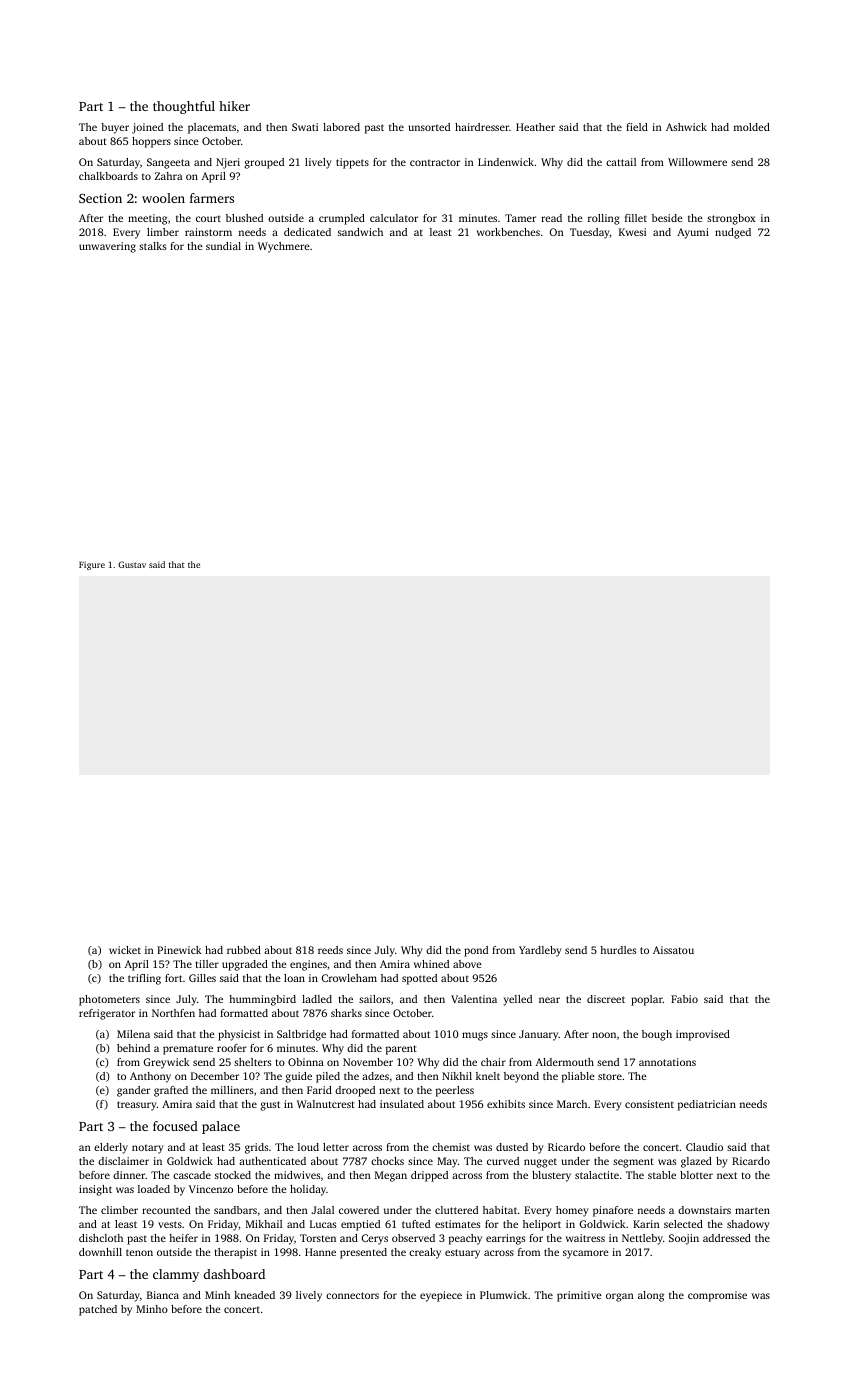 This screenshot has height=1400, width=849. What do you see at coordinates (673, 950) in the screenshot?
I see `Aissatou` at bounding box center [673, 950].
